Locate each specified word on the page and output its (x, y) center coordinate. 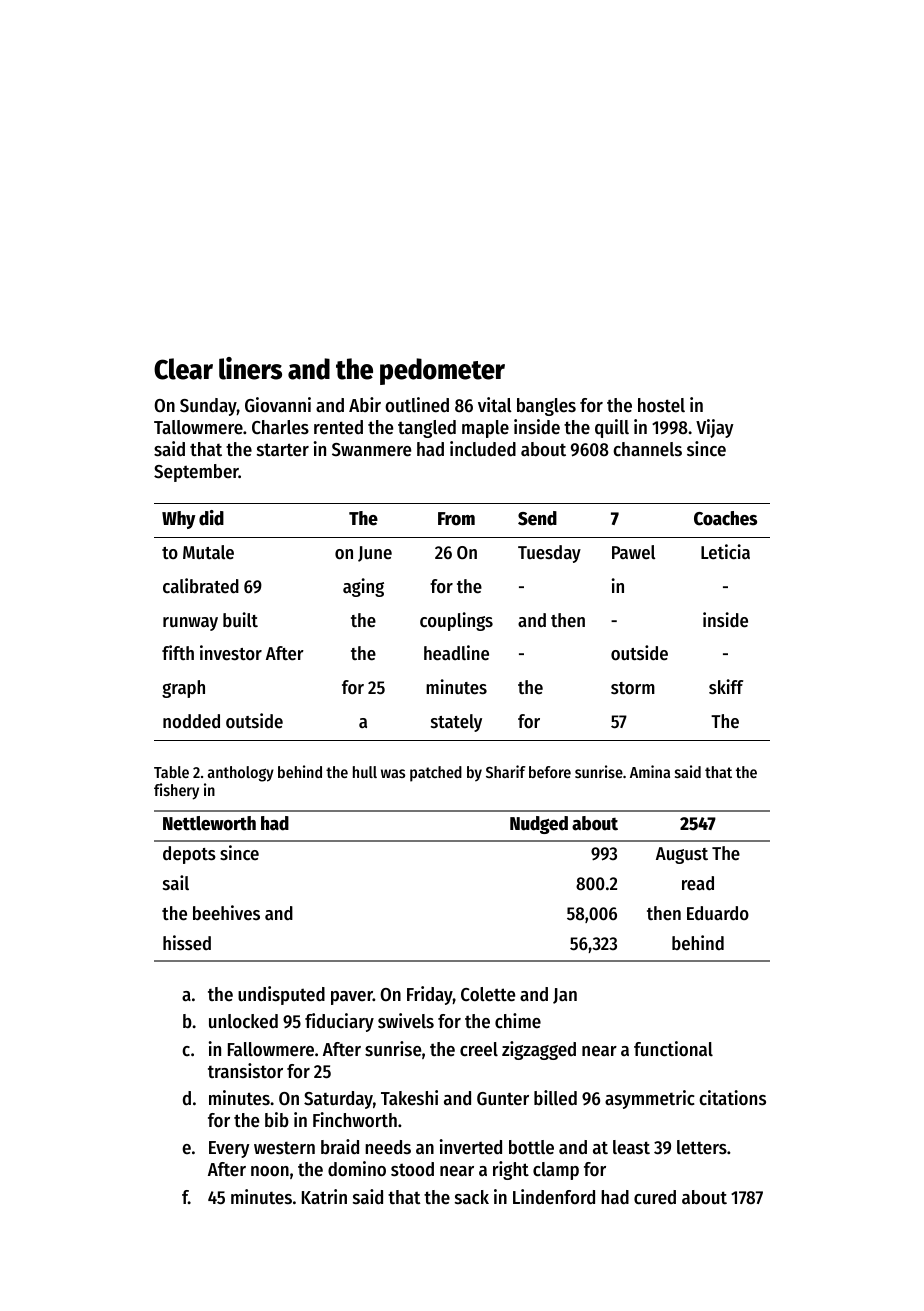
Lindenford (554, 1197)
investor (231, 653)
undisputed (281, 995)
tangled (427, 429)
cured (655, 1197)
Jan (565, 996)
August (682, 855)
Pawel (633, 552)
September (196, 473)
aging (363, 587)
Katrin (324, 1196)
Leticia (725, 552)
